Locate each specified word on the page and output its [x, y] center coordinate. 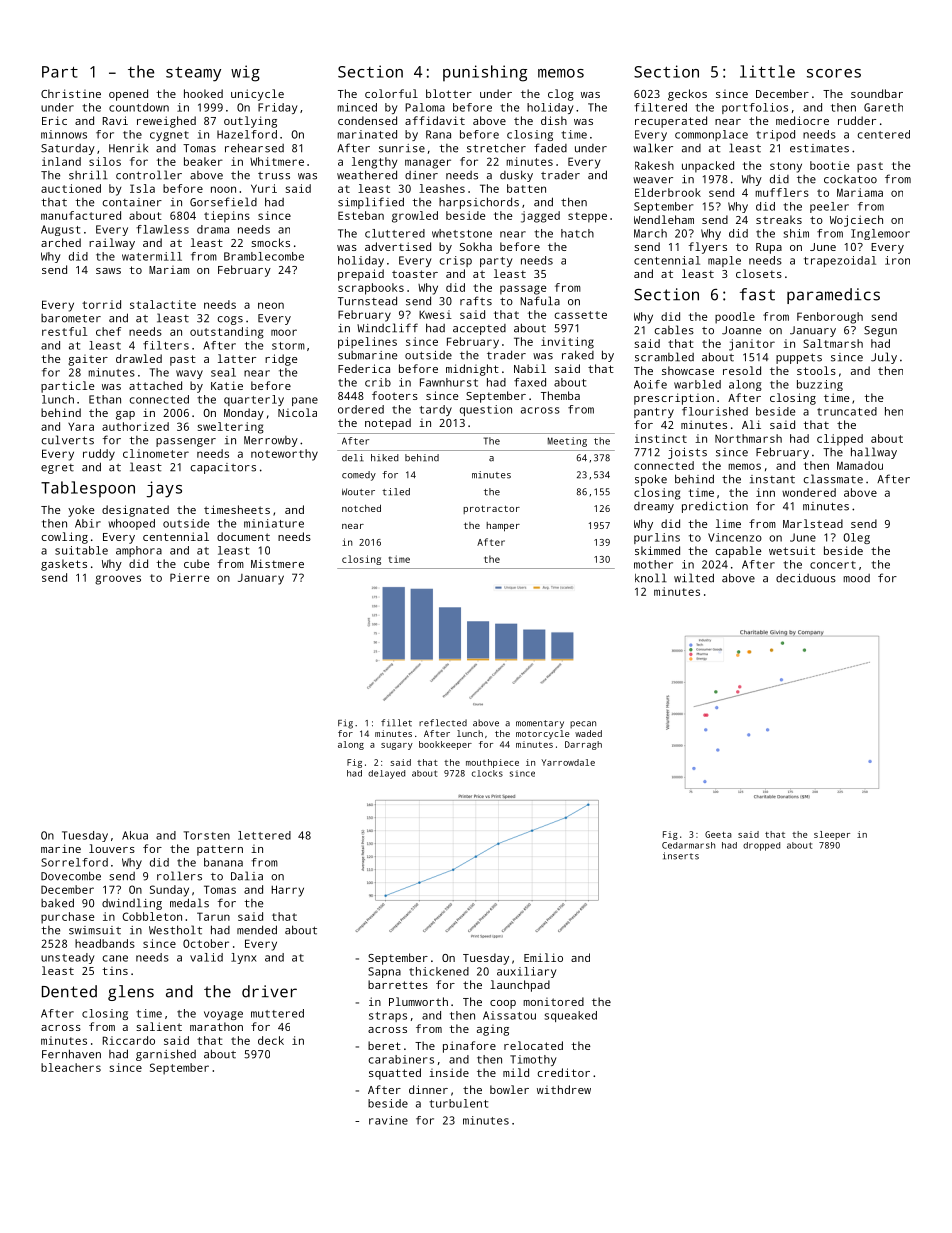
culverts [67, 440]
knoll [651, 578]
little [767, 71]
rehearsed [254, 148]
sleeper [832, 835]
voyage [223, 1015]
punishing [485, 73]
